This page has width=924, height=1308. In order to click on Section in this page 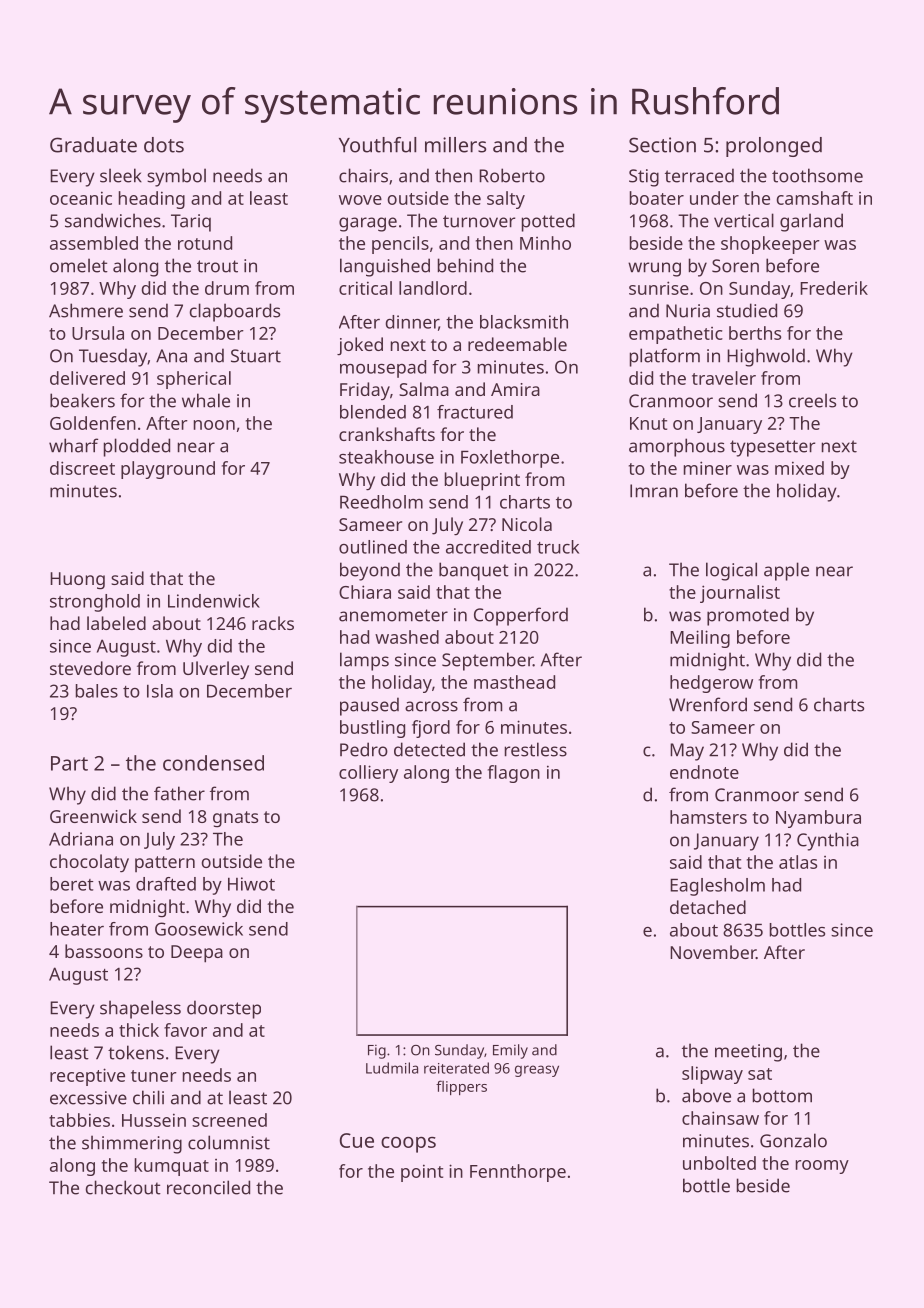, I will do `click(662, 145)`.
